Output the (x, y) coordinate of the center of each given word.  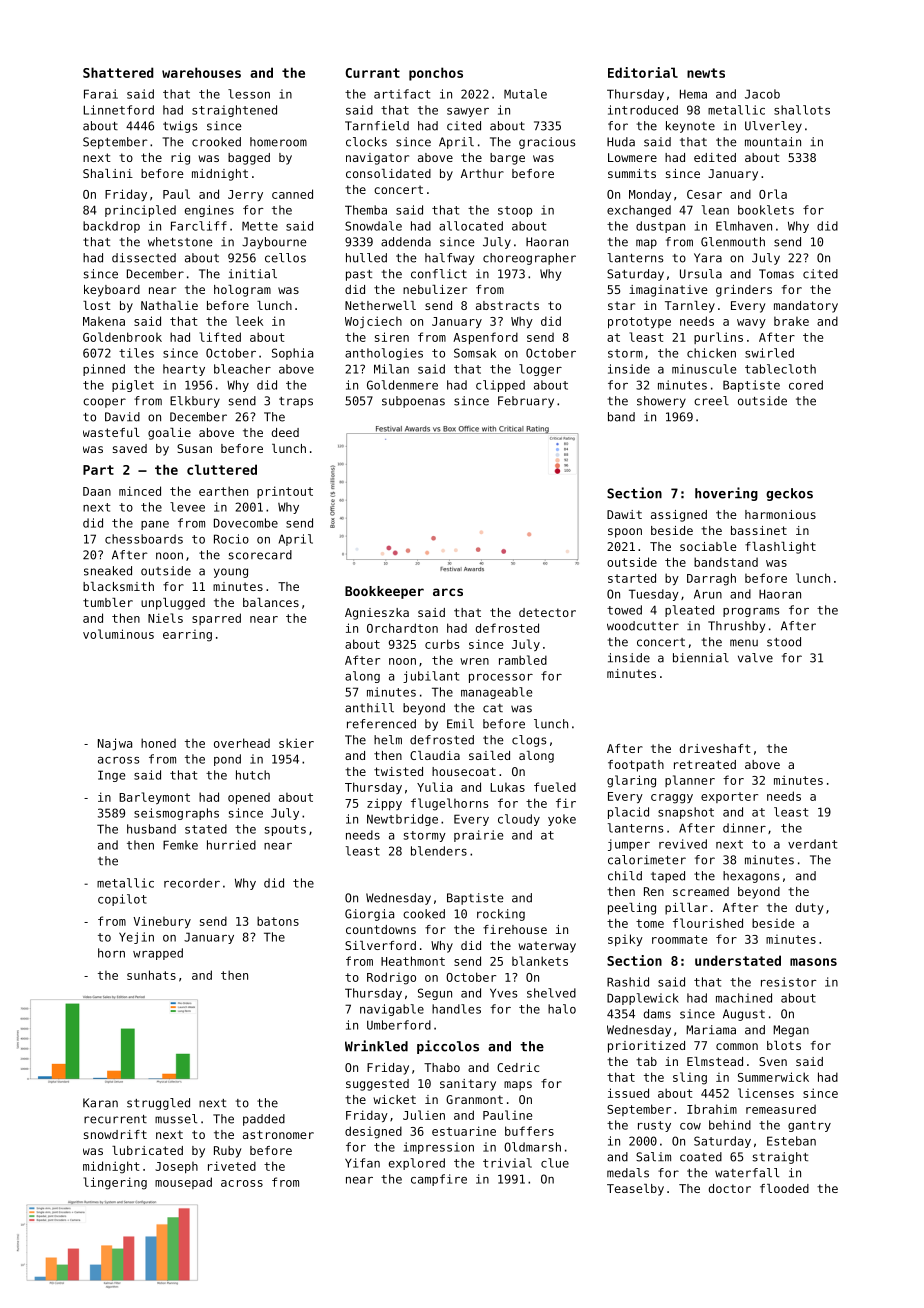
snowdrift (115, 1134)
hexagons (751, 877)
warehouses (201, 72)
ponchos (436, 74)
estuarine (464, 1131)
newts (706, 73)
